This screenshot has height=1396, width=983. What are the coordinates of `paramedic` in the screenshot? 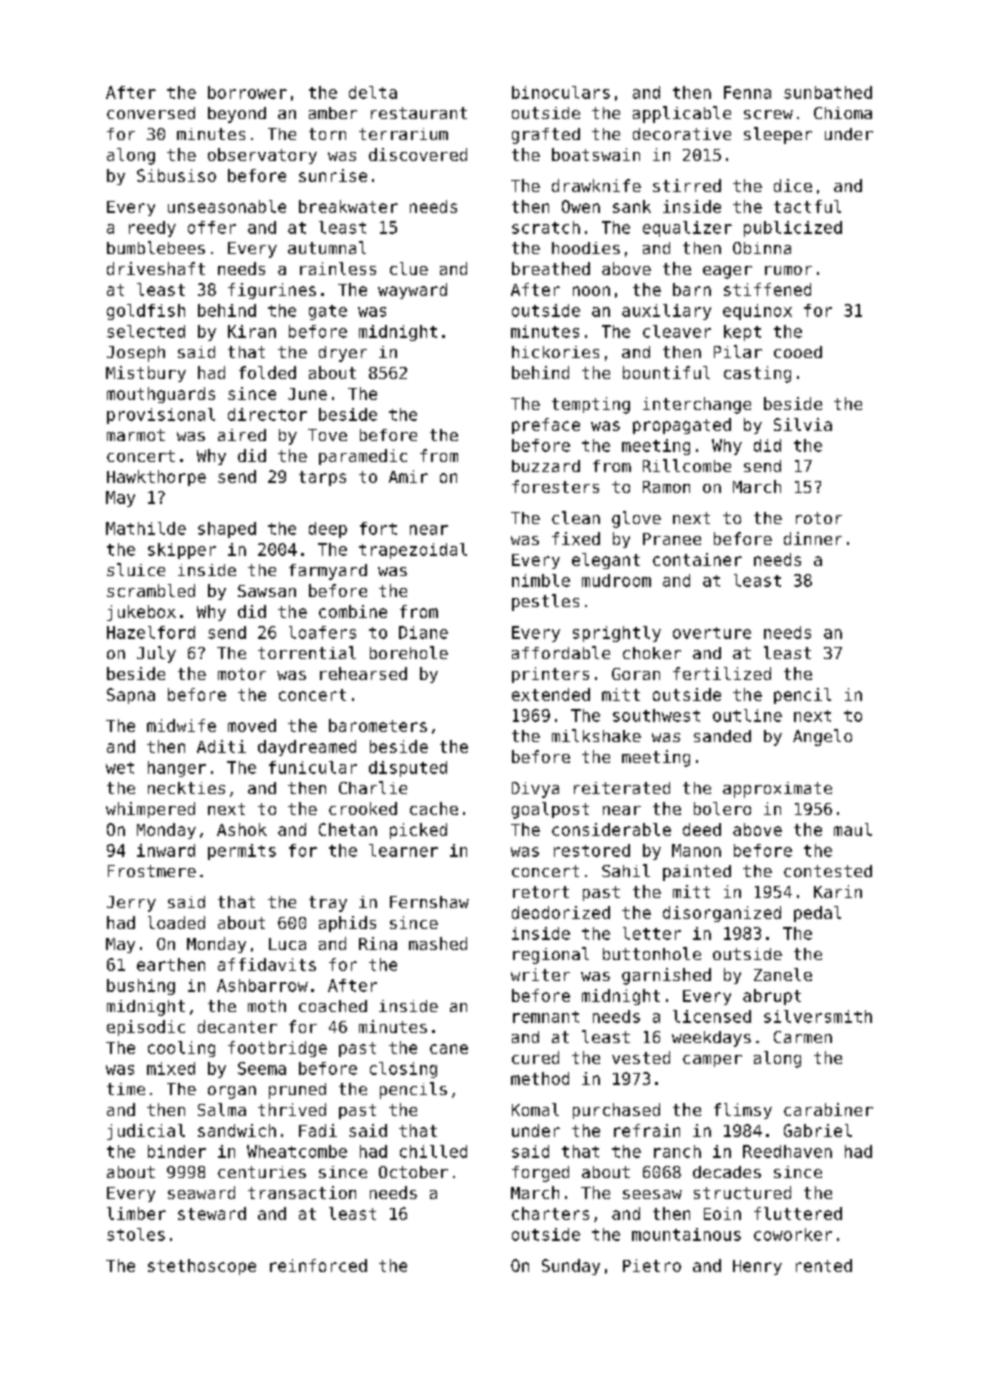 It's located at (363, 457).
